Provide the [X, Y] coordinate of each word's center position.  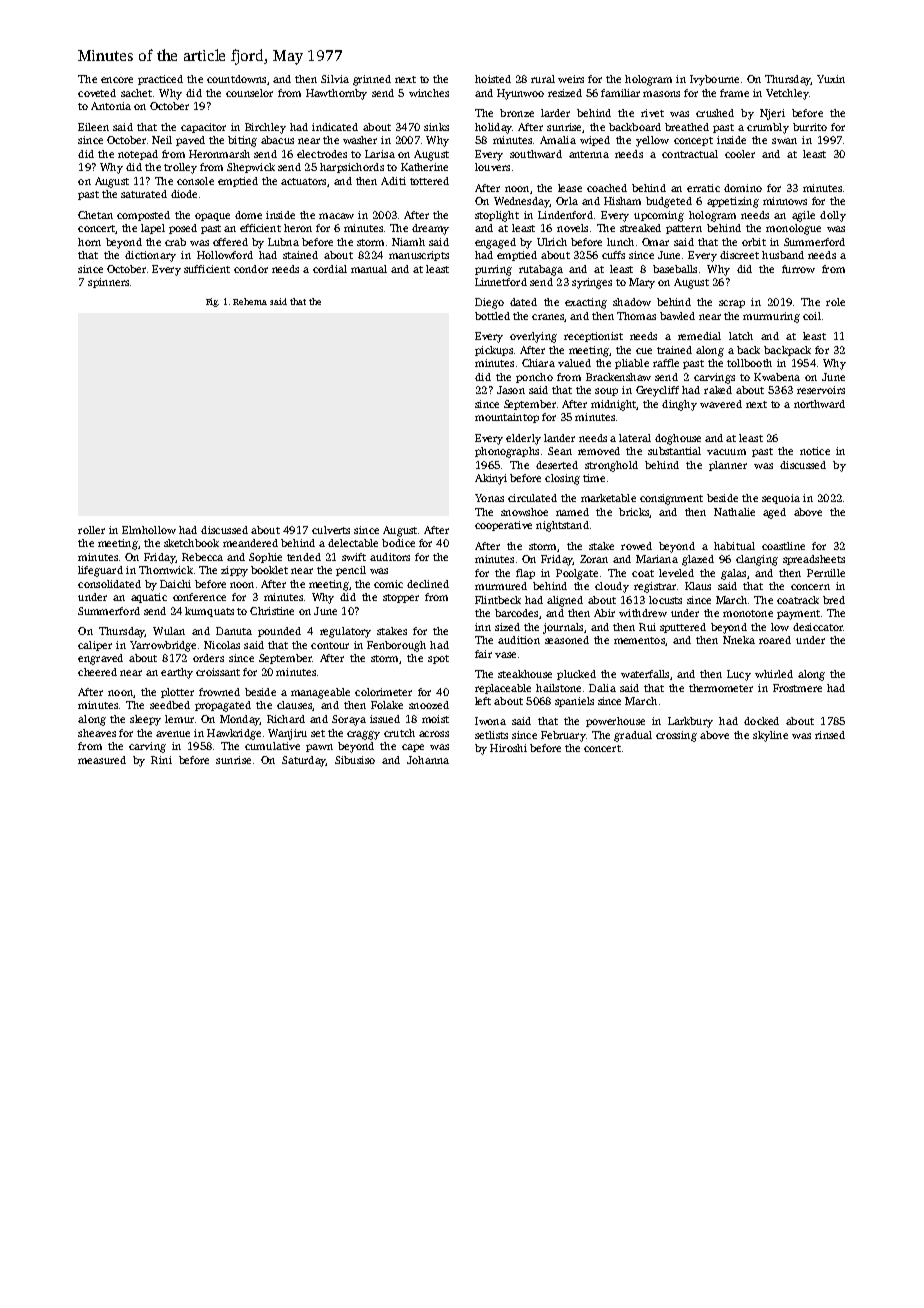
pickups [494, 351]
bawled [677, 316]
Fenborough [396, 646]
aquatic [149, 598]
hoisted [493, 79]
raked [718, 390]
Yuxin [831, 79]
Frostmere [797, 688]
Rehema [250, 301]
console [195, 181]
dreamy [430, 229]
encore [117, 80]
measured [102, 760]
